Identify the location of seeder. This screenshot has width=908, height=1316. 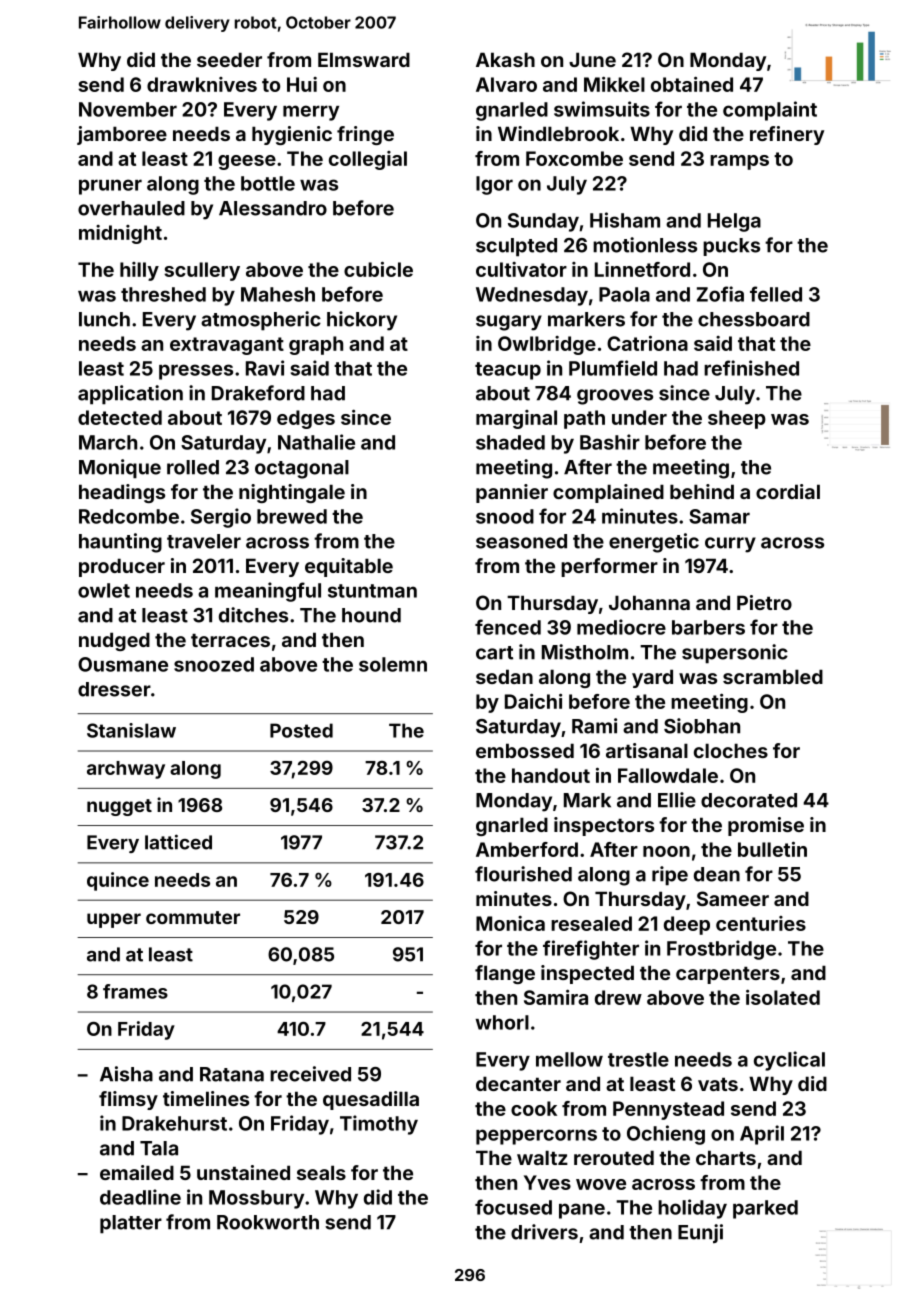
(229, 59).
